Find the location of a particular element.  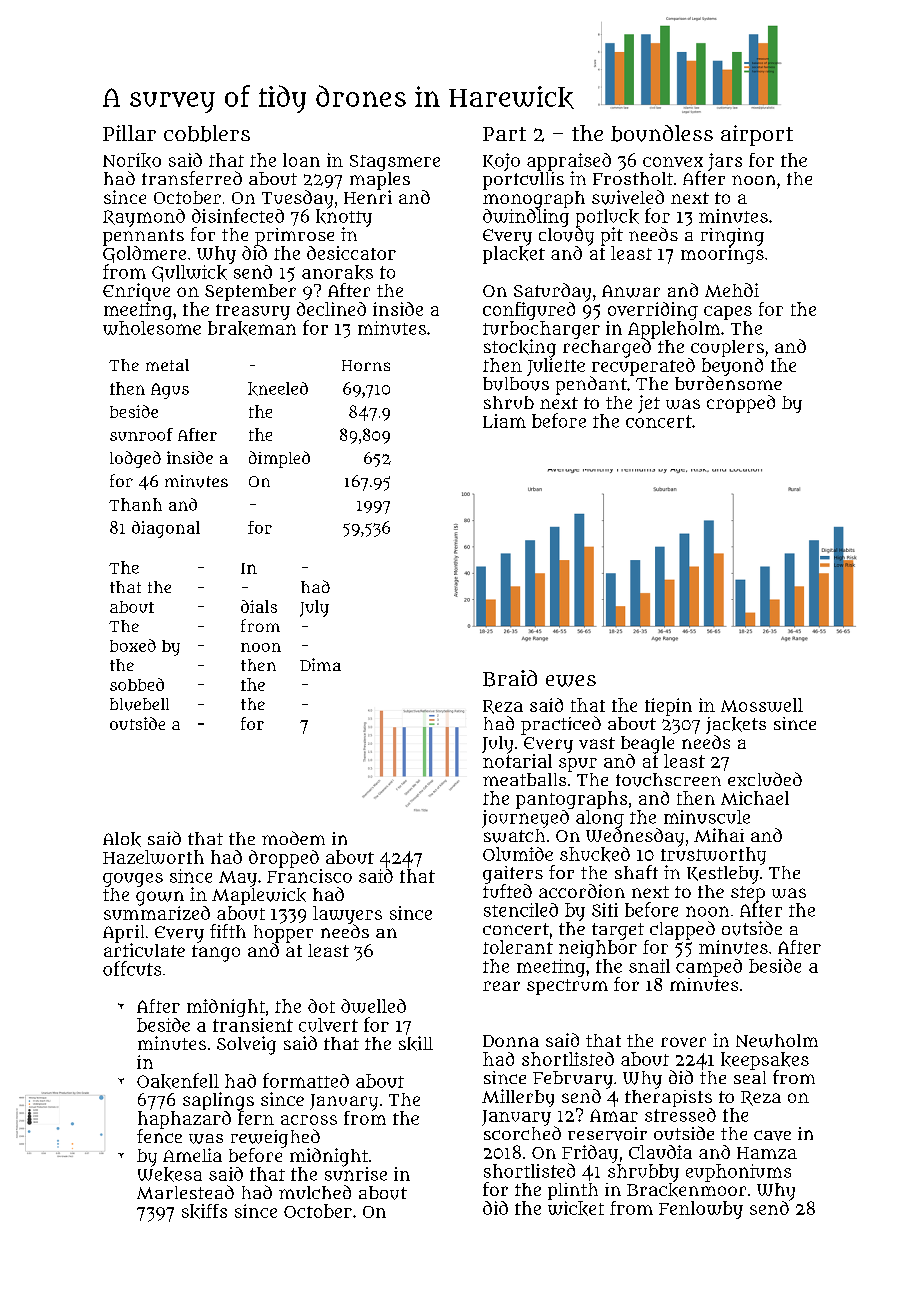

cloudy is located at coordinates (566, 236).
